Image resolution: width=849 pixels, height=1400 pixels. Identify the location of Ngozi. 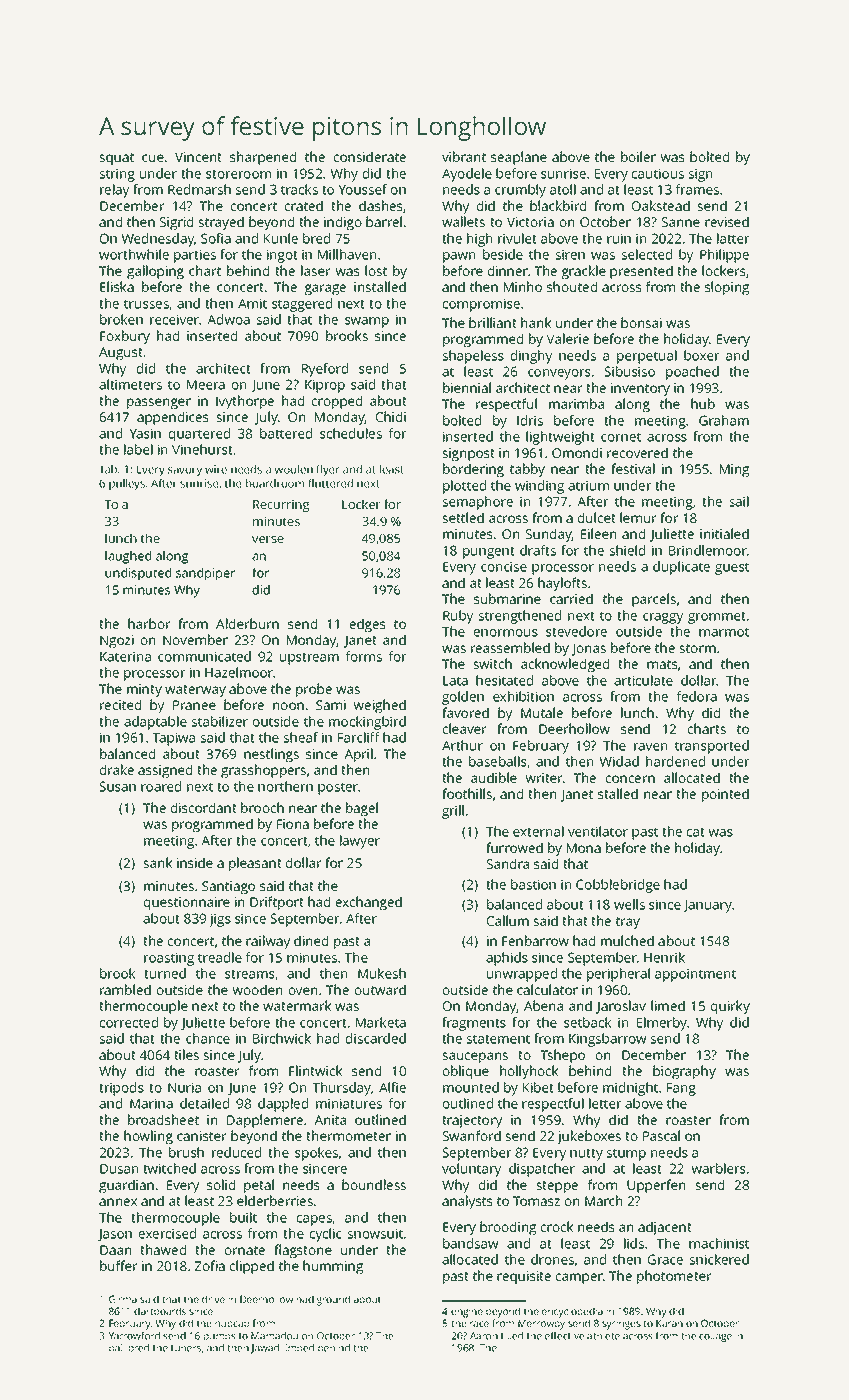
(117, 642).
